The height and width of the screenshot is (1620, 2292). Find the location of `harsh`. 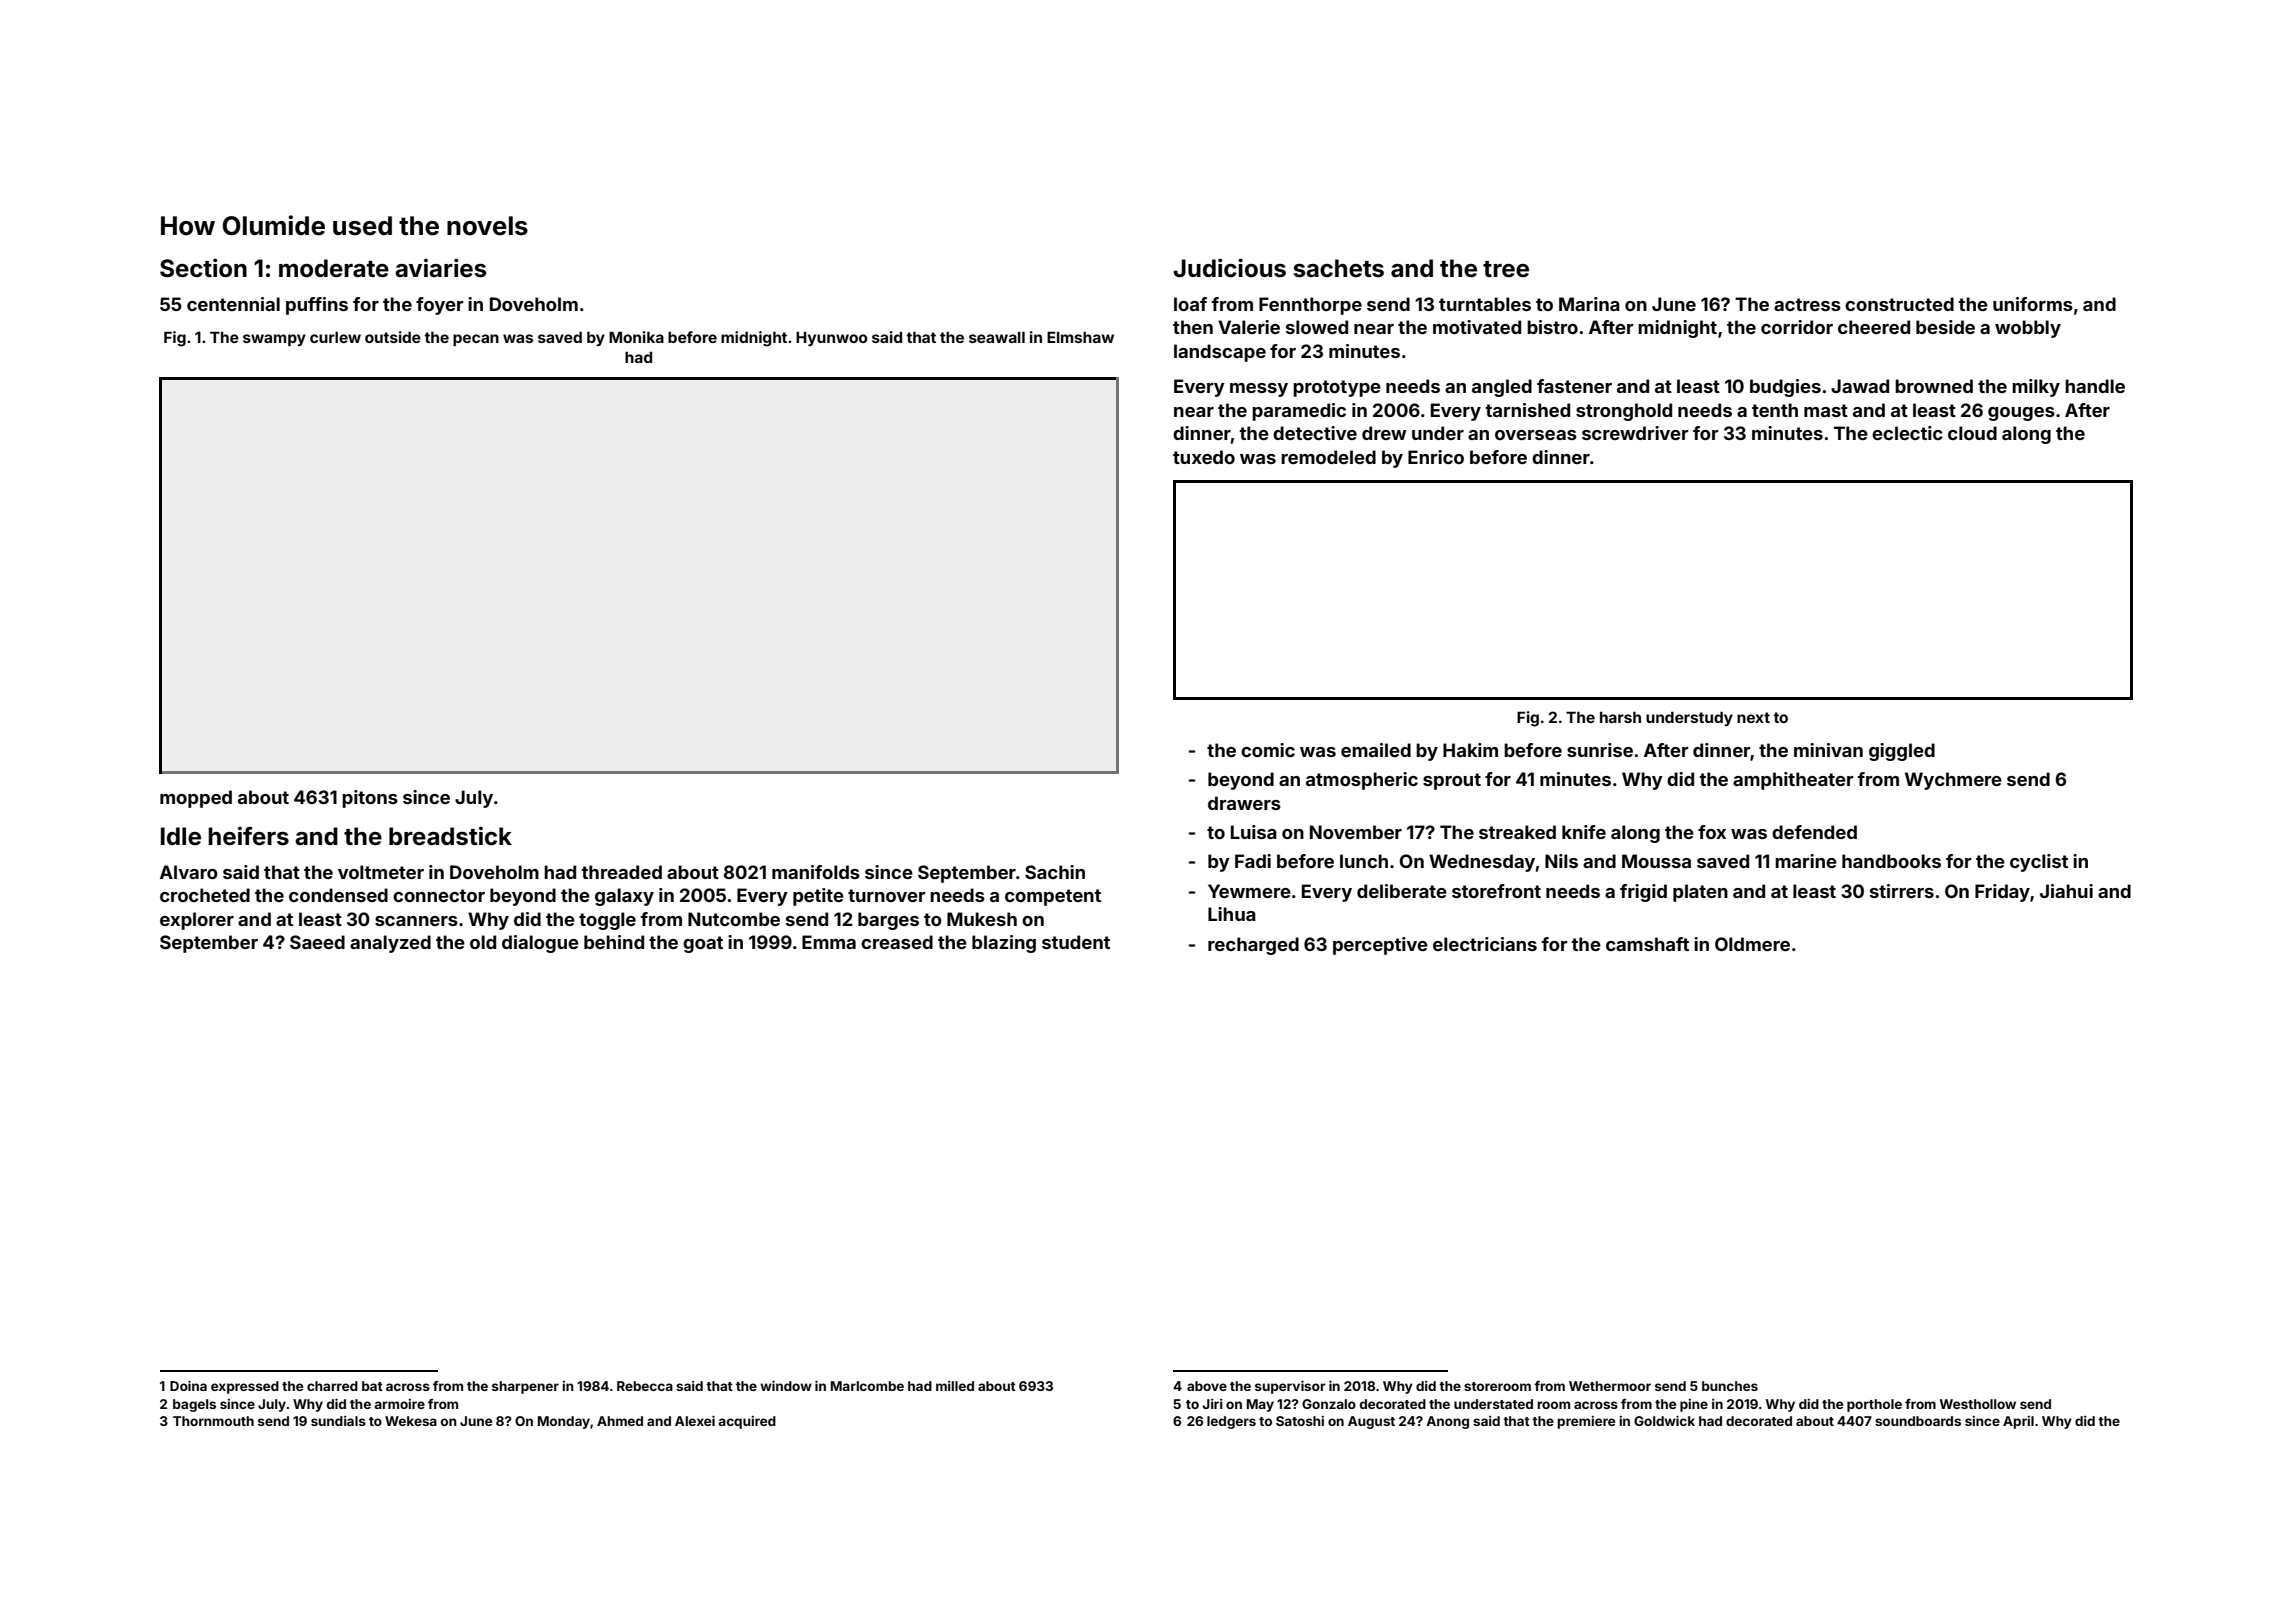

harsh is located at coordinates (1620, 717).
